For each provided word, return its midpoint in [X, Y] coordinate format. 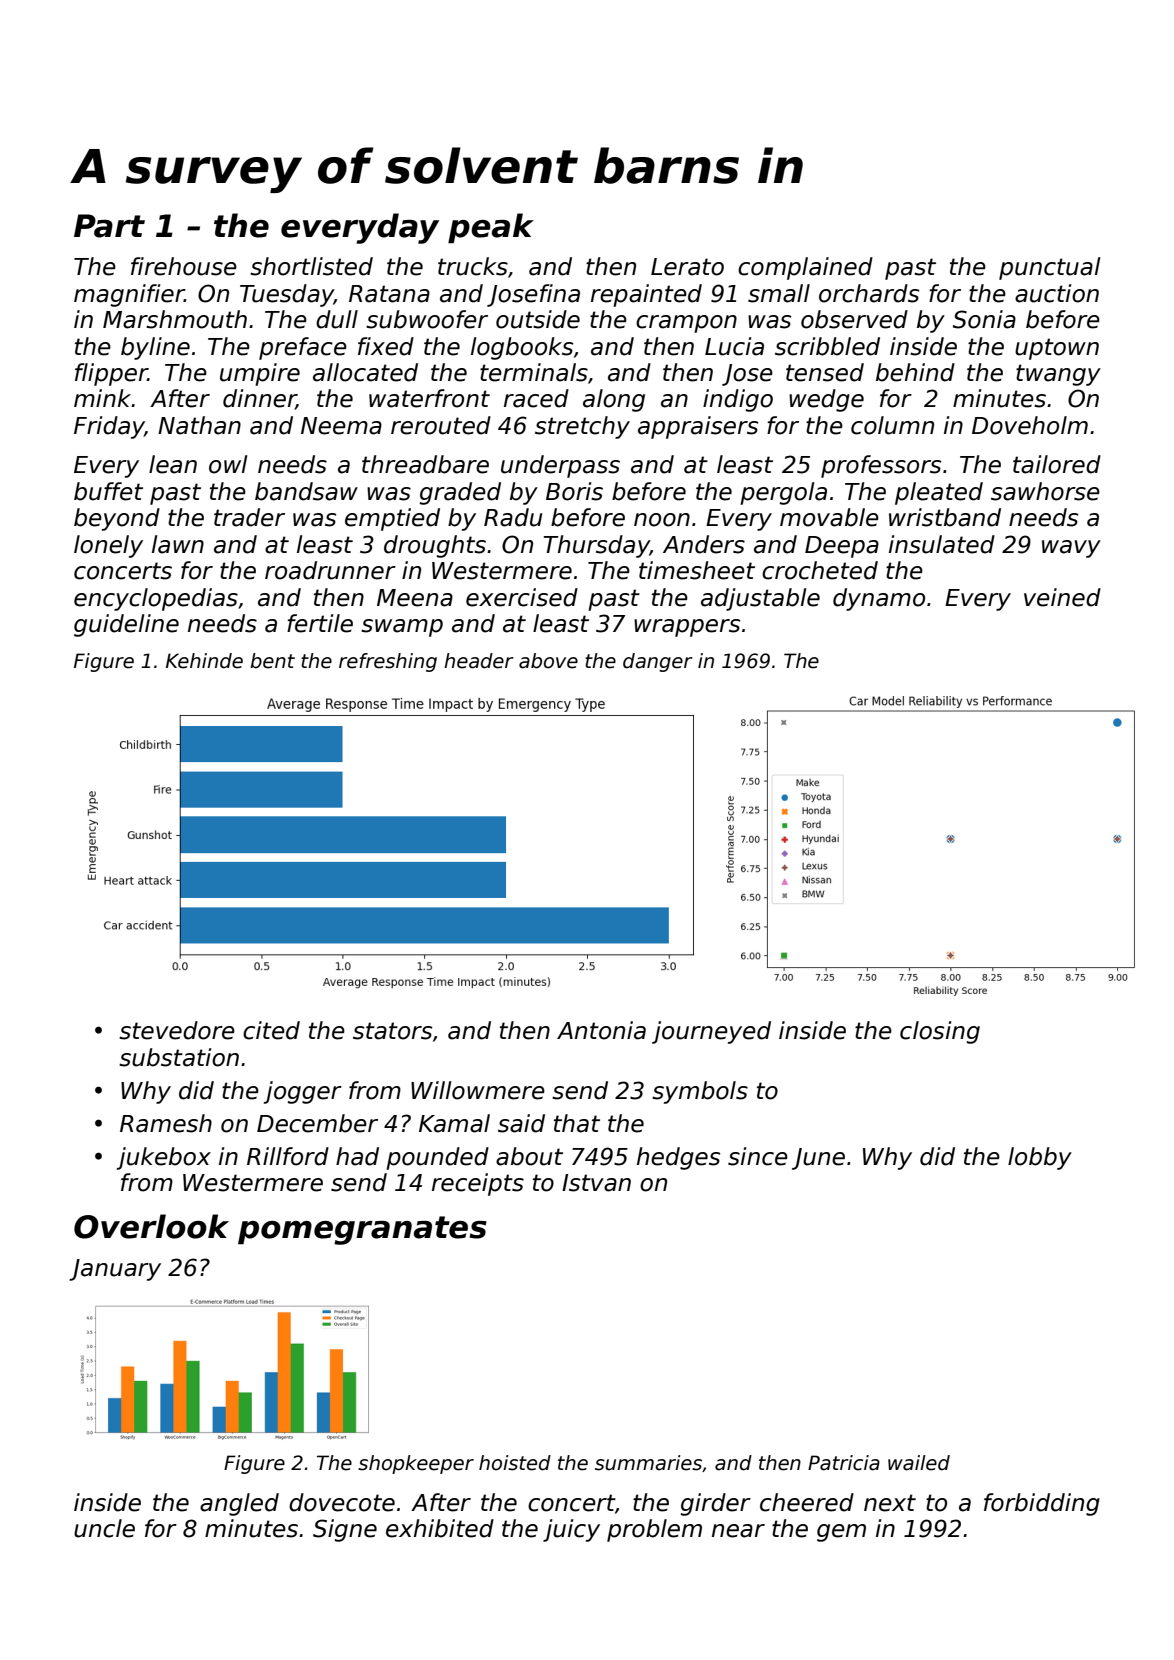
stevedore [177, 1030]
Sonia [984, 319]
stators [393, 1031]
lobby [1040, 1158]
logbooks [522, 348]
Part [109, 226]
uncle [104, 1528]
